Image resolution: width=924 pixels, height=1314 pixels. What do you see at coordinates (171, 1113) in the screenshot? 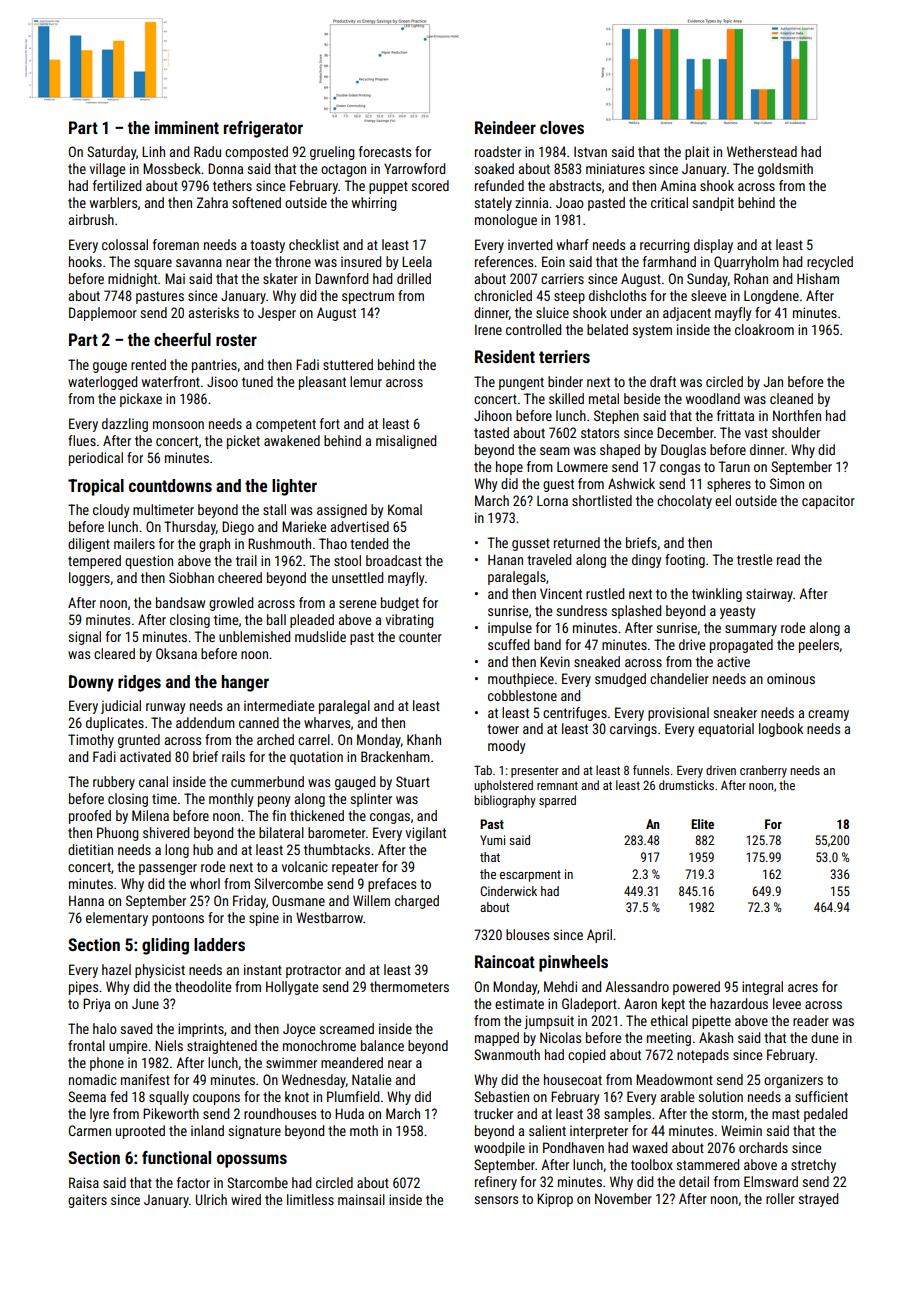
I see `Pikeworth` at bounding box center [171, 1113].
